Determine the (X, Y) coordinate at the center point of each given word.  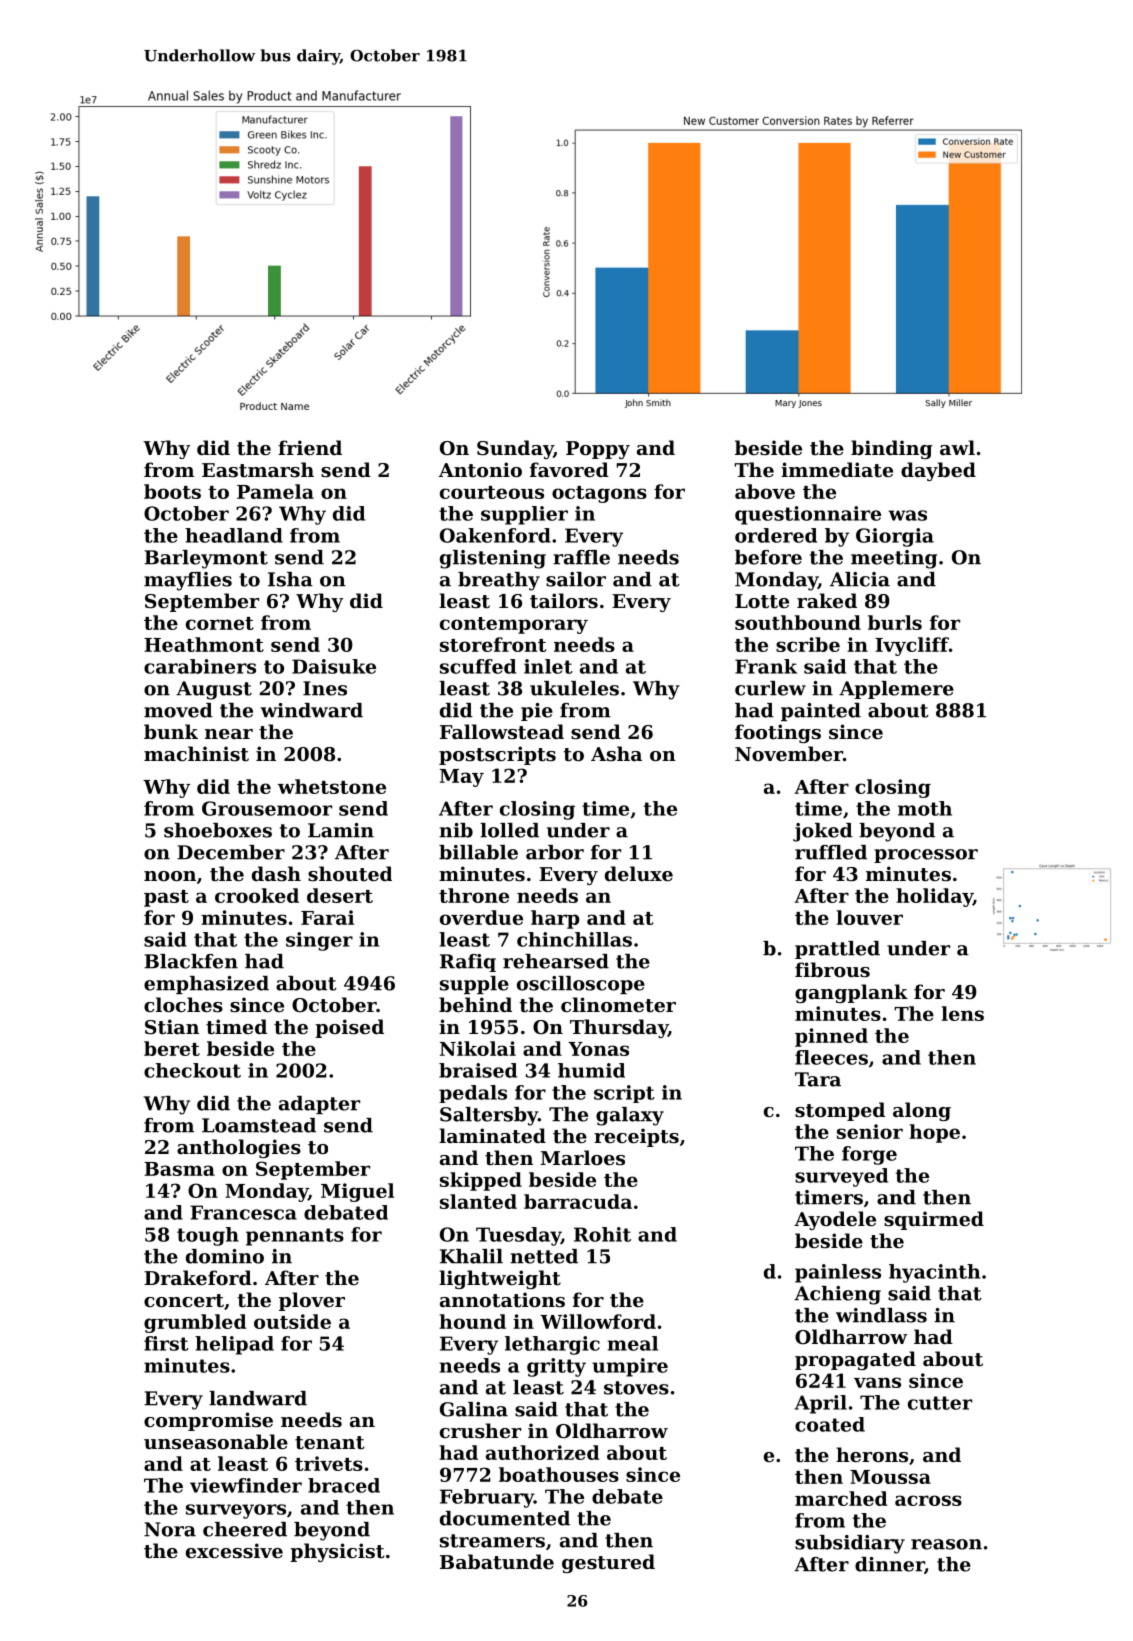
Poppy (598, 450)
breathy (499, 581)
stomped (840, 1111)
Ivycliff (912, 646)
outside (292, 1321)
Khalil (471, 1256)
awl (957, 447)
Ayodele (835, 1220)
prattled (837, 950)
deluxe (639, 873)
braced (344, 1485)
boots (172, 491)
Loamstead (259, 1125)
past (166, 898)
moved (178, 710)
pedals (473, 1094)
